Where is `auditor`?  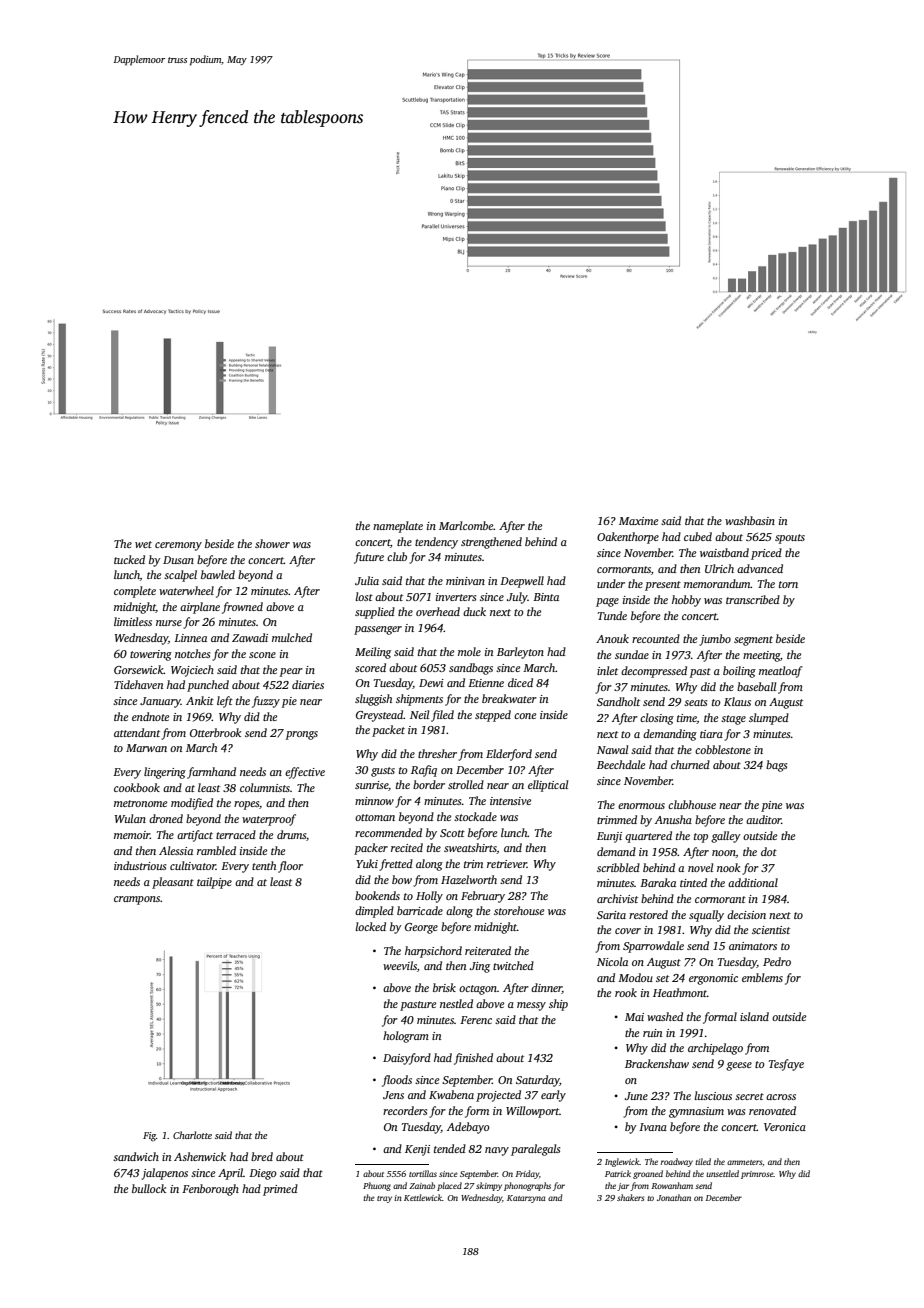
auditor is located at coordinates (764, 819).
